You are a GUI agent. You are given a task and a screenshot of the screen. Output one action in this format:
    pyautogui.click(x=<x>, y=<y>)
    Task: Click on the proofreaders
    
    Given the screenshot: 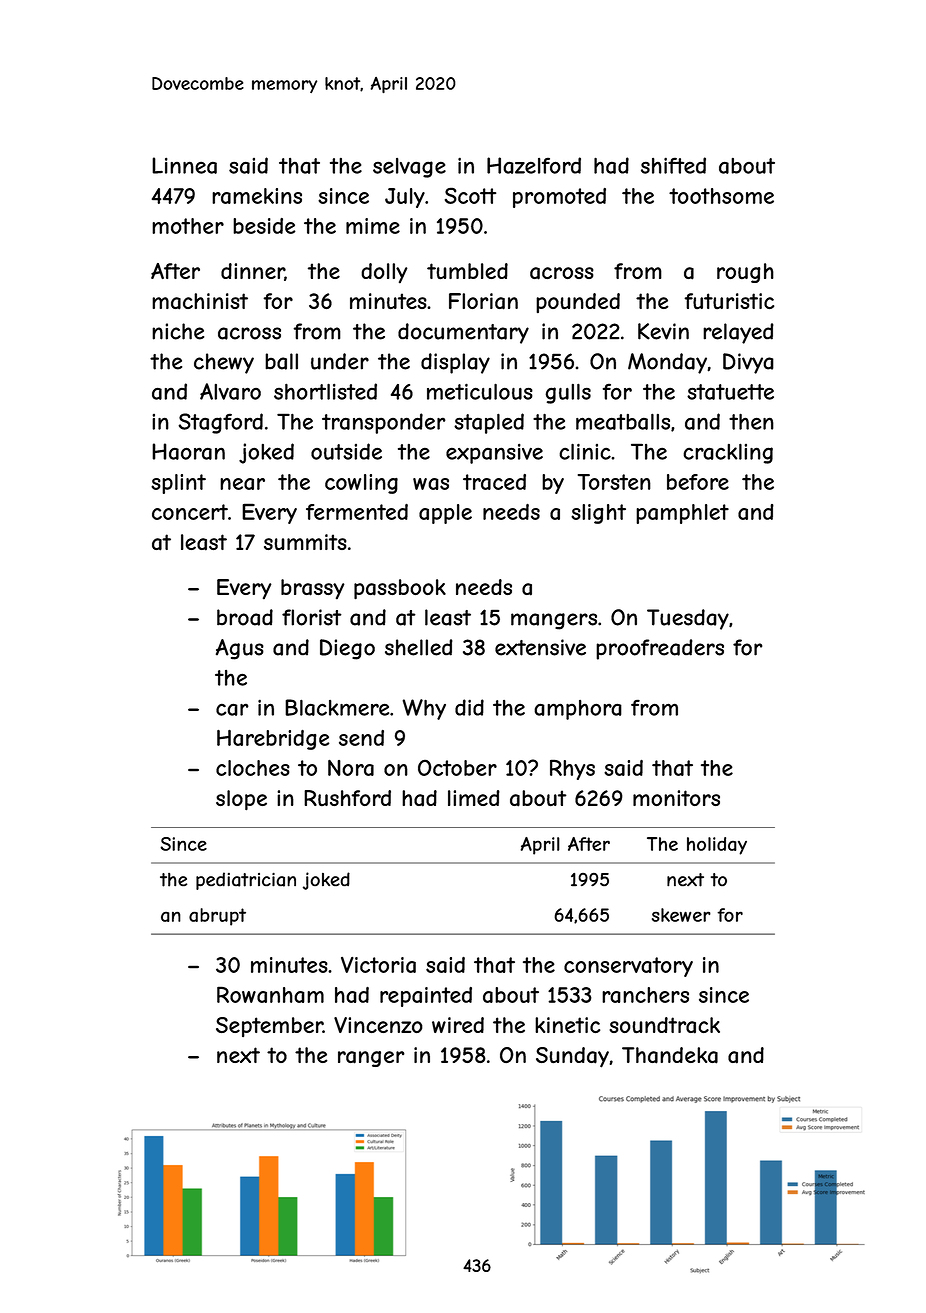 What is the action you would take?
    pyautogui.click(x=660, y=649)
